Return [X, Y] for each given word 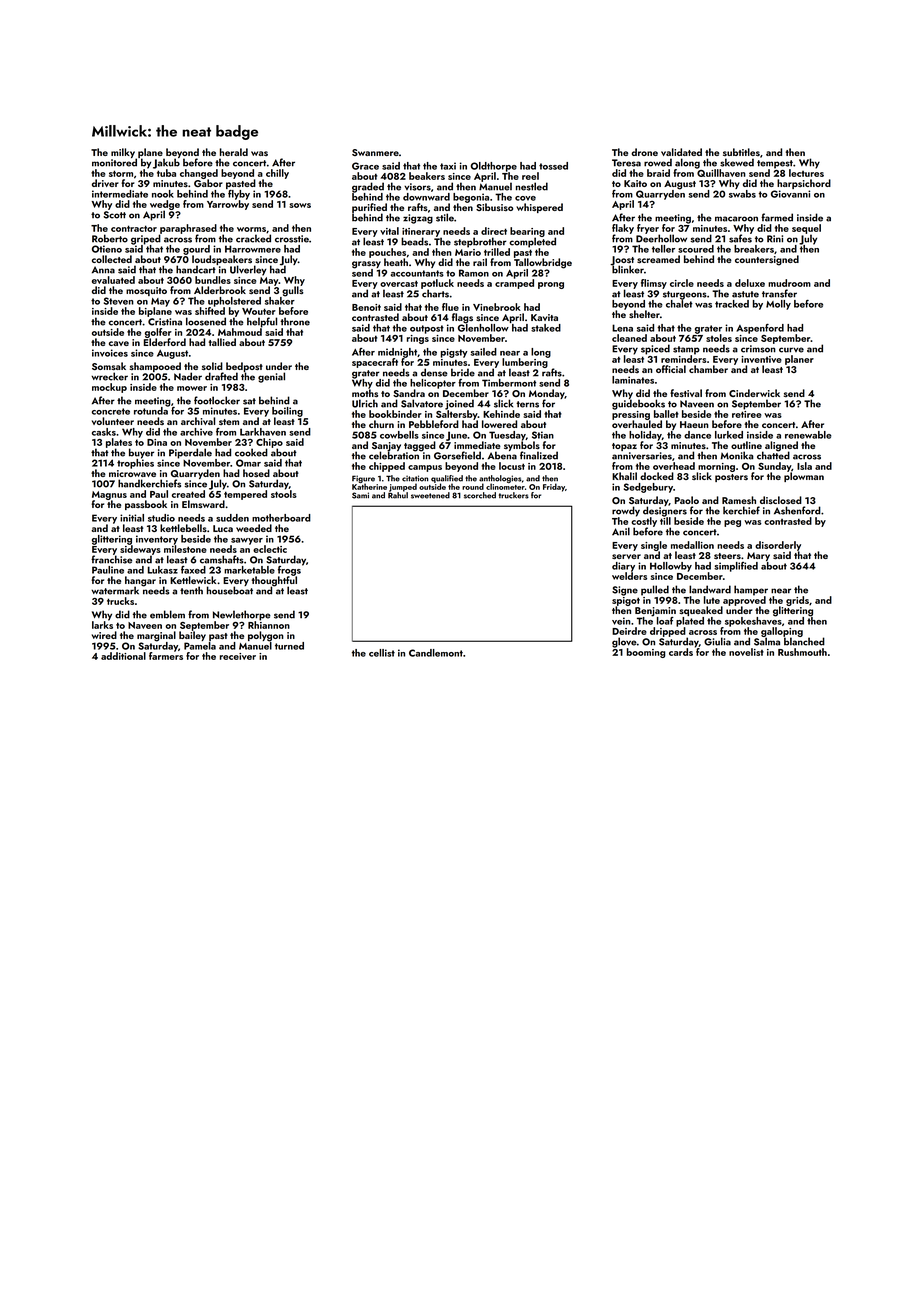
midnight [397, 353]
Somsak [109, 366]
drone [644, 152]
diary [623, 567]
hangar [140, 581]
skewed [737, 162]
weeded [254, 528]
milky [123, 153]
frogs [289, 571]
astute [745, 294]
